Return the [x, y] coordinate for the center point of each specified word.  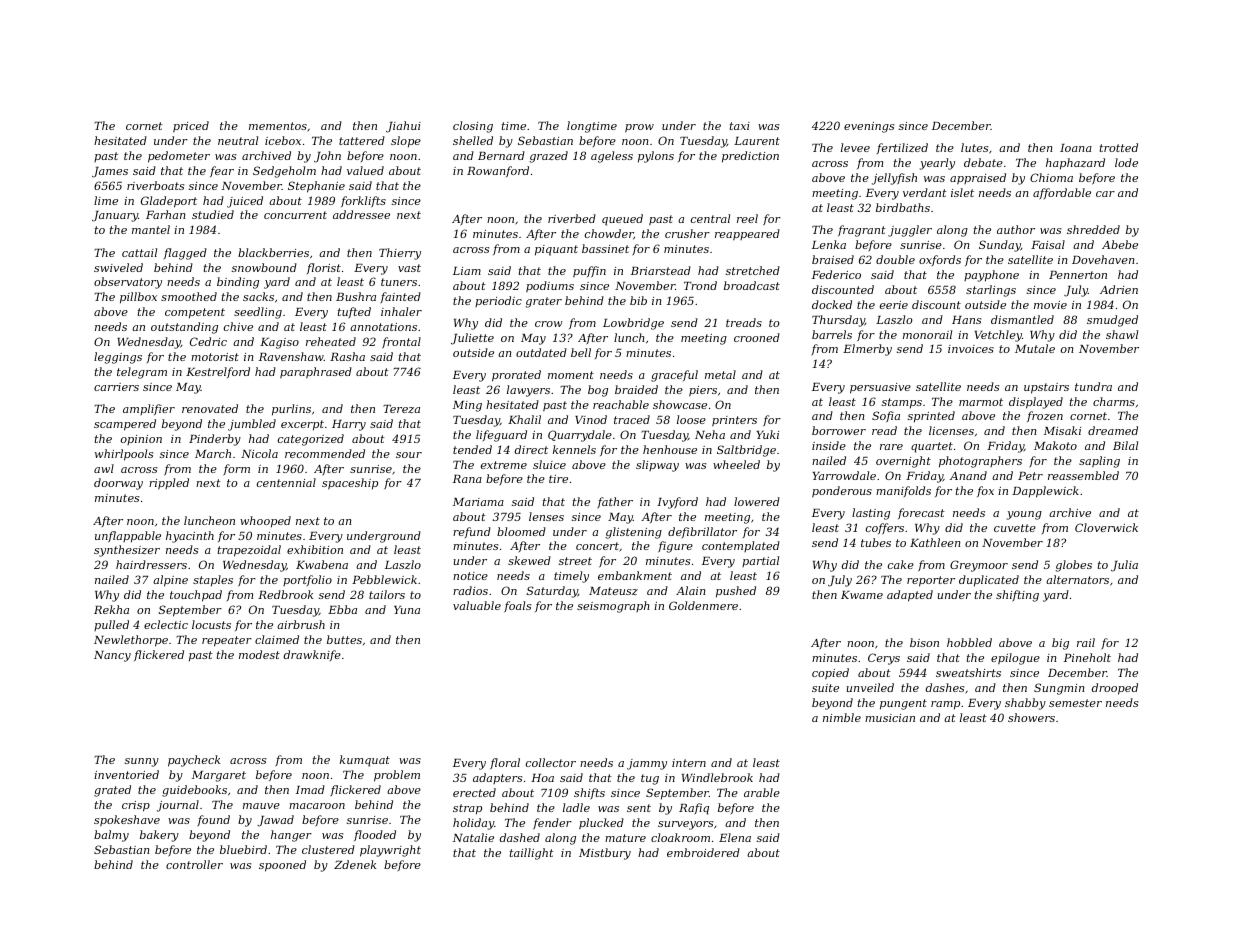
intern [689, 763]
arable [762, 792]
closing [473, 127]
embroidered [703, 852]
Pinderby [215, 440]
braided [636, 389]
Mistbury [605, 854]
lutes [974, 147]
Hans [966, 320]
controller [194, 864]
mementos [278, 126]
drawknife [312, 655]
